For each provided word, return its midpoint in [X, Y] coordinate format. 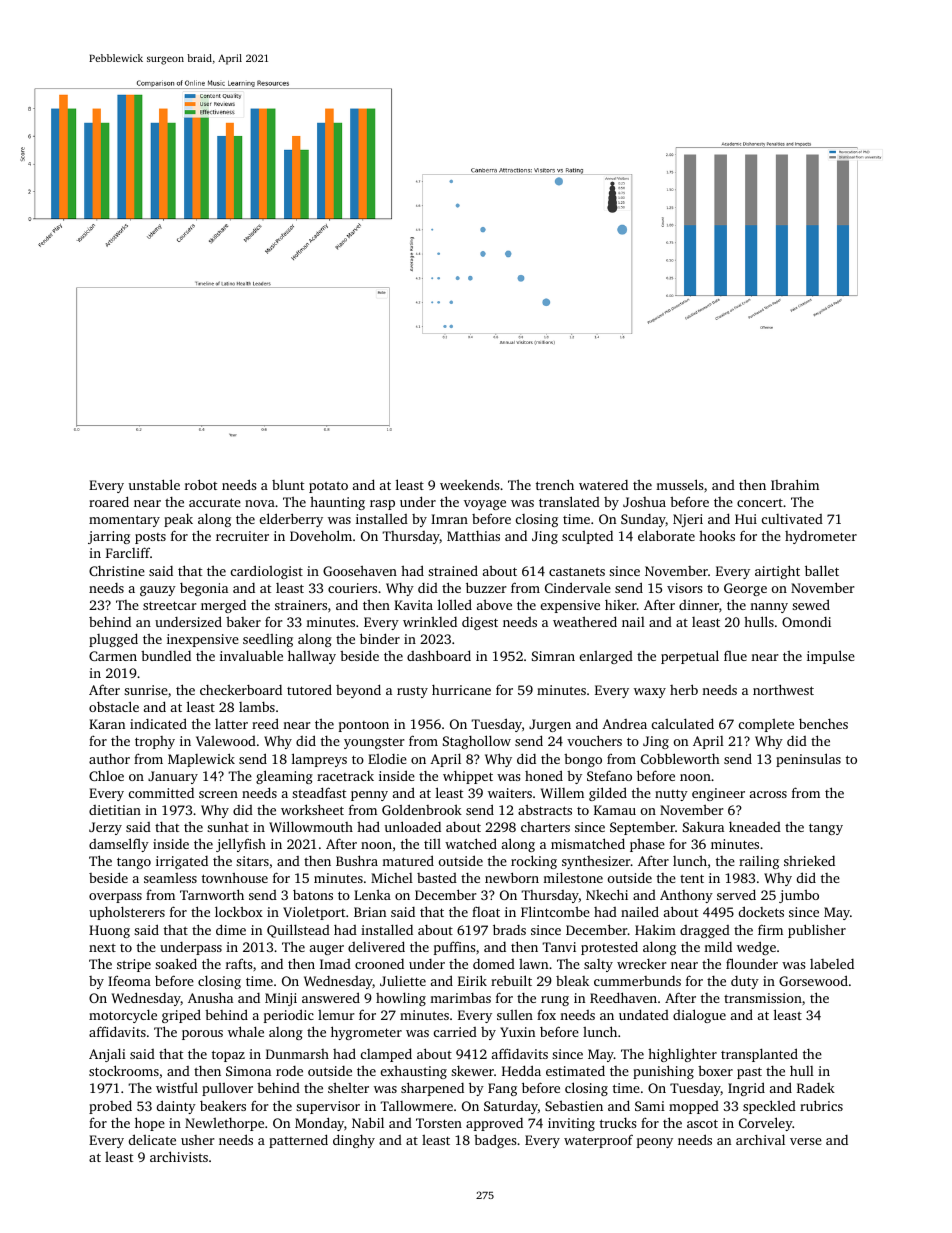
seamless [170, 878]
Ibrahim [795, 484]
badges [495, 1141]
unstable [154, 484]
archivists [179, 1156]
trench [555, 484]
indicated [158, 723]
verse [806, 1141]
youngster [374, 743]
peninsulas [808, 760]
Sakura [703, 827]
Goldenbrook [422, 809]
